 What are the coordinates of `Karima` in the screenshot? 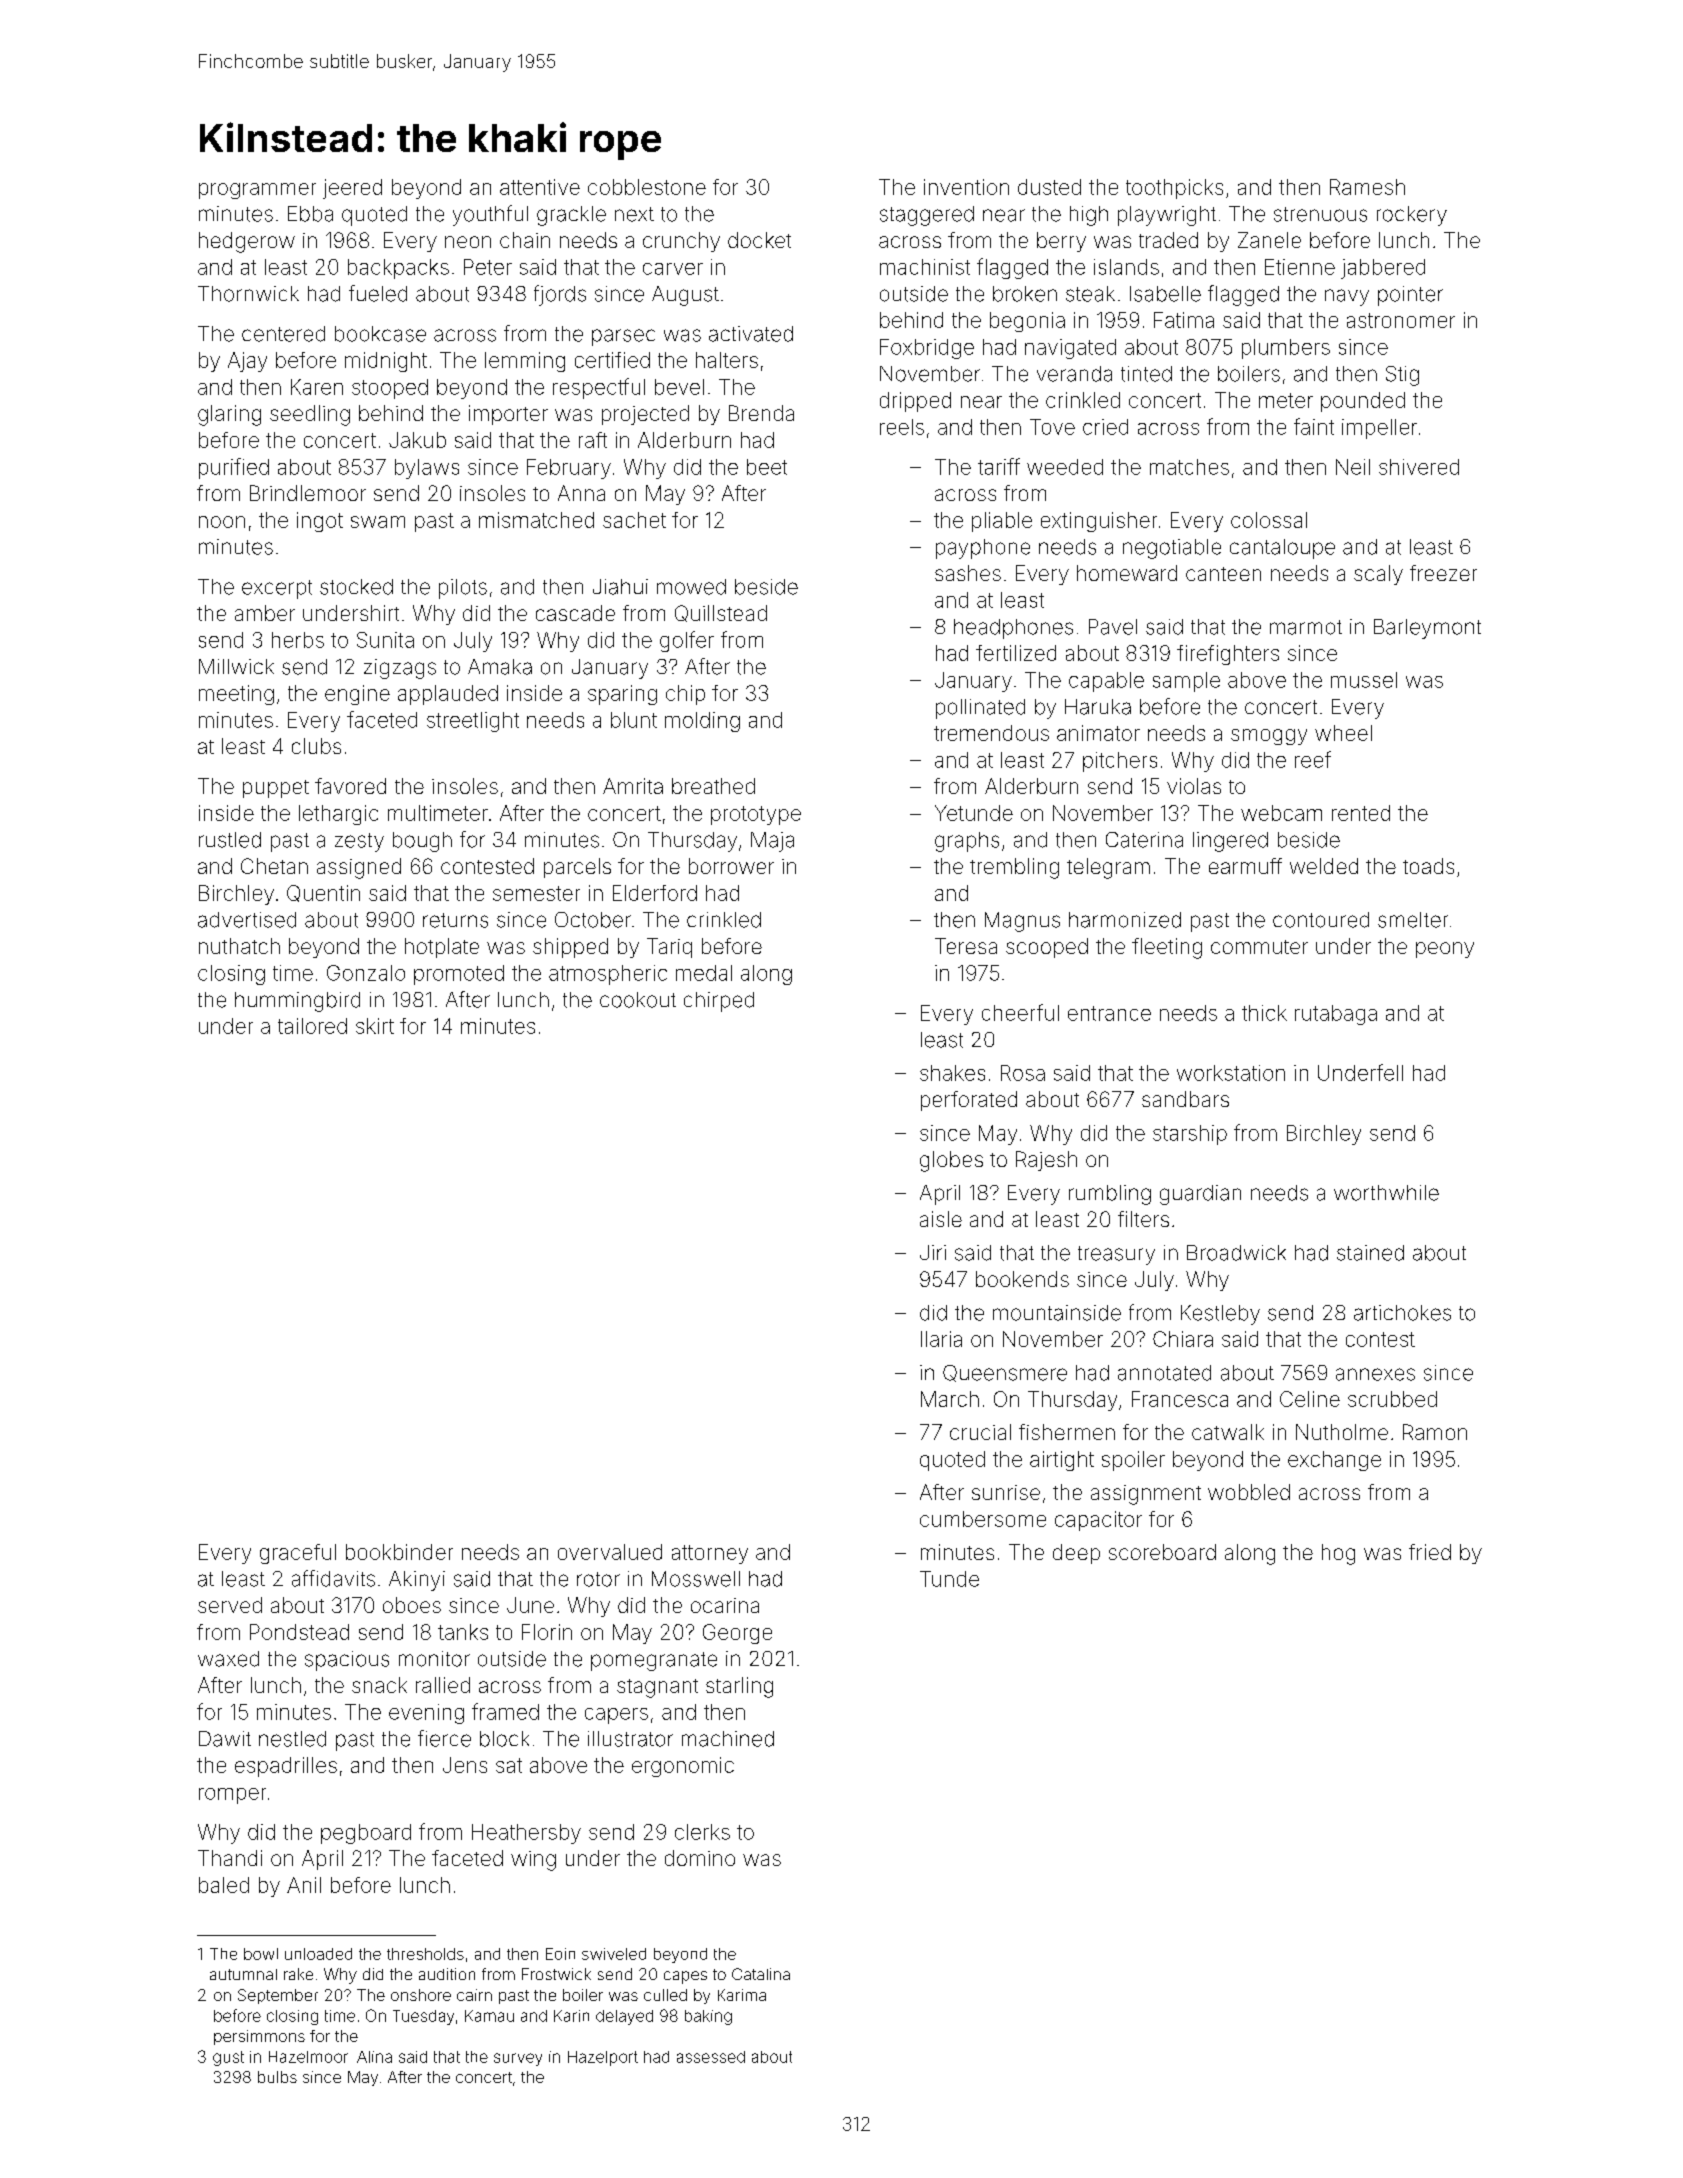 It's located at (742, 1995).
